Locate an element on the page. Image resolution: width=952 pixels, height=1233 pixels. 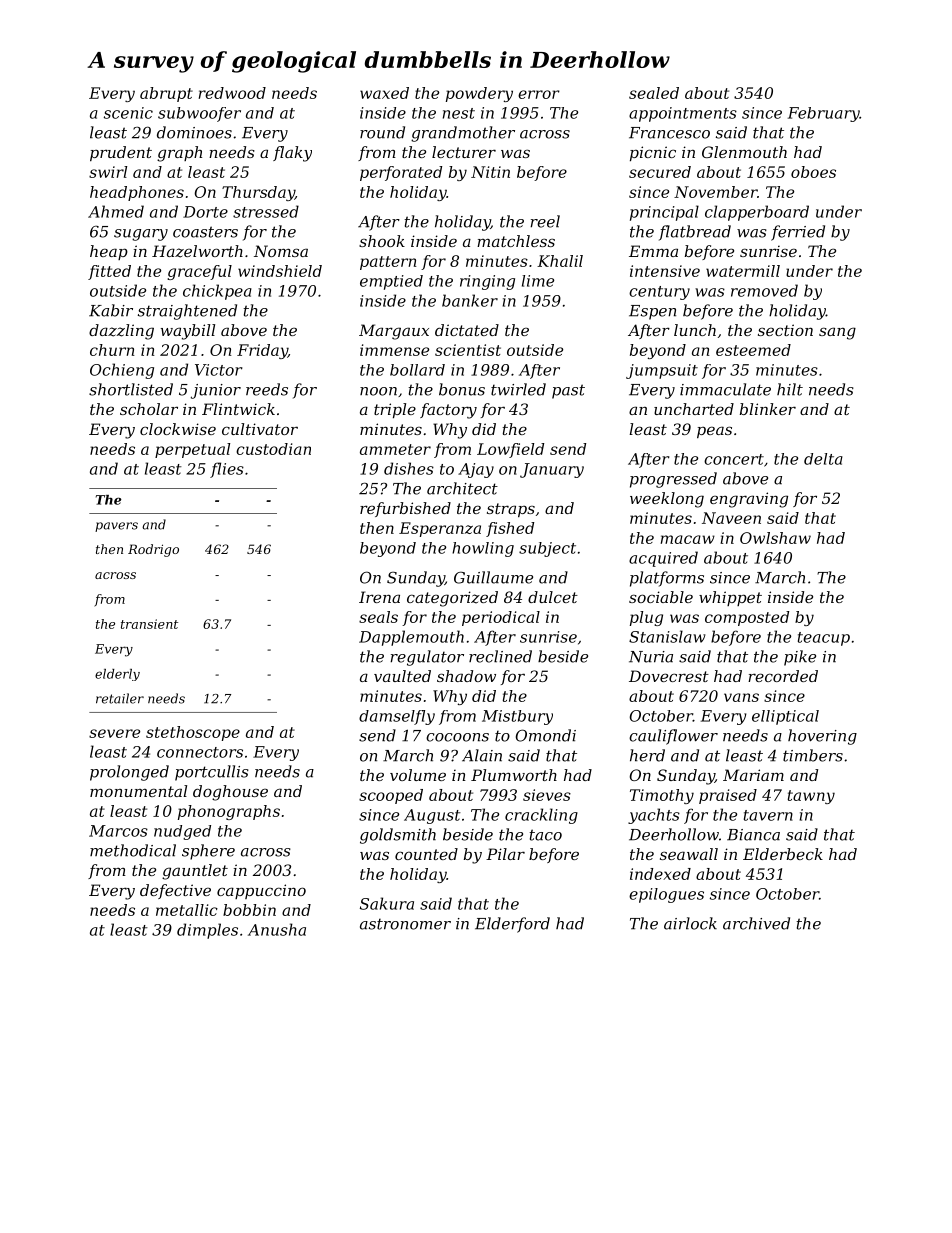
sang is located at coordinates (837, 333).
